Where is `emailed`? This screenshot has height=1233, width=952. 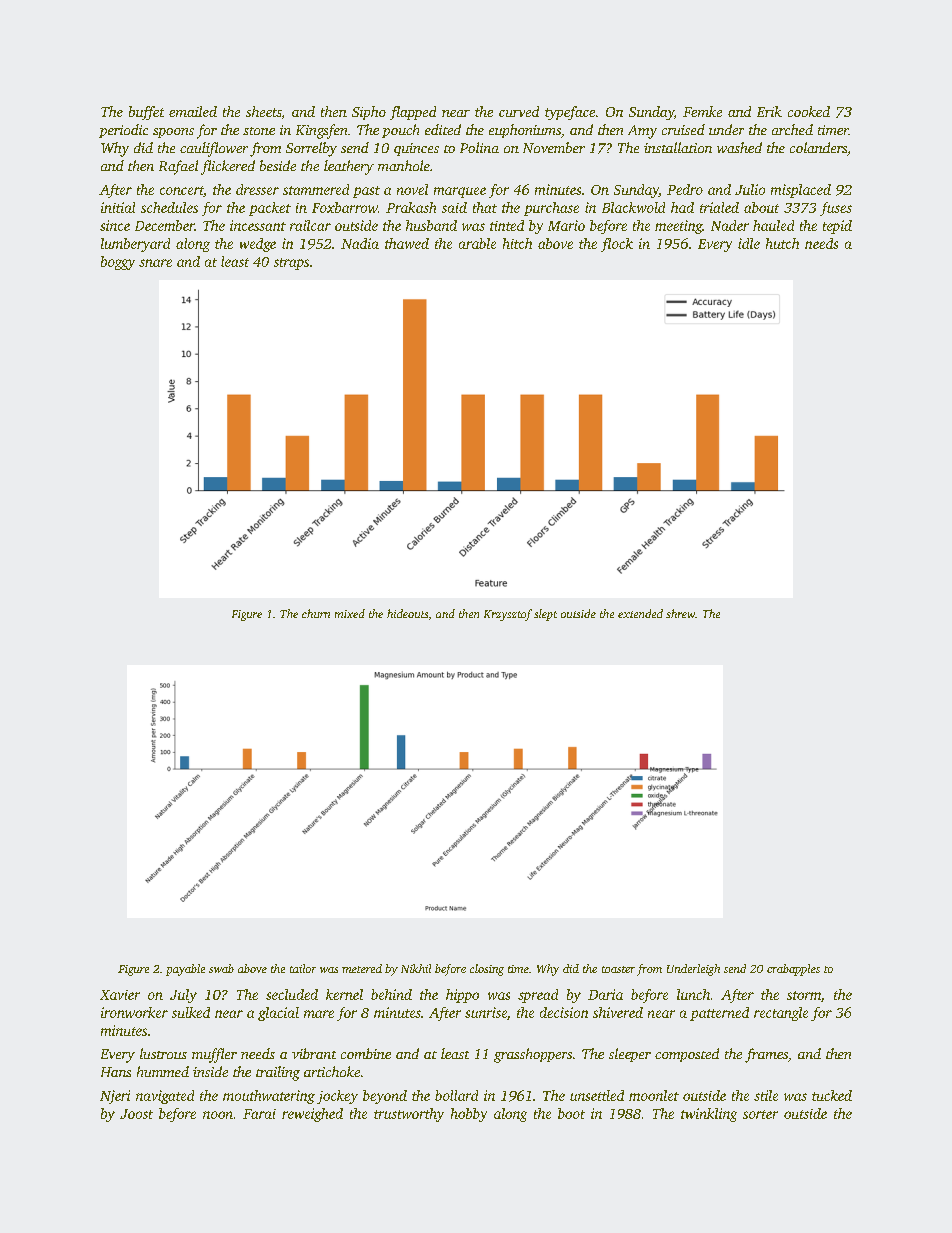
emailed is located at coordinates (193, 111).
